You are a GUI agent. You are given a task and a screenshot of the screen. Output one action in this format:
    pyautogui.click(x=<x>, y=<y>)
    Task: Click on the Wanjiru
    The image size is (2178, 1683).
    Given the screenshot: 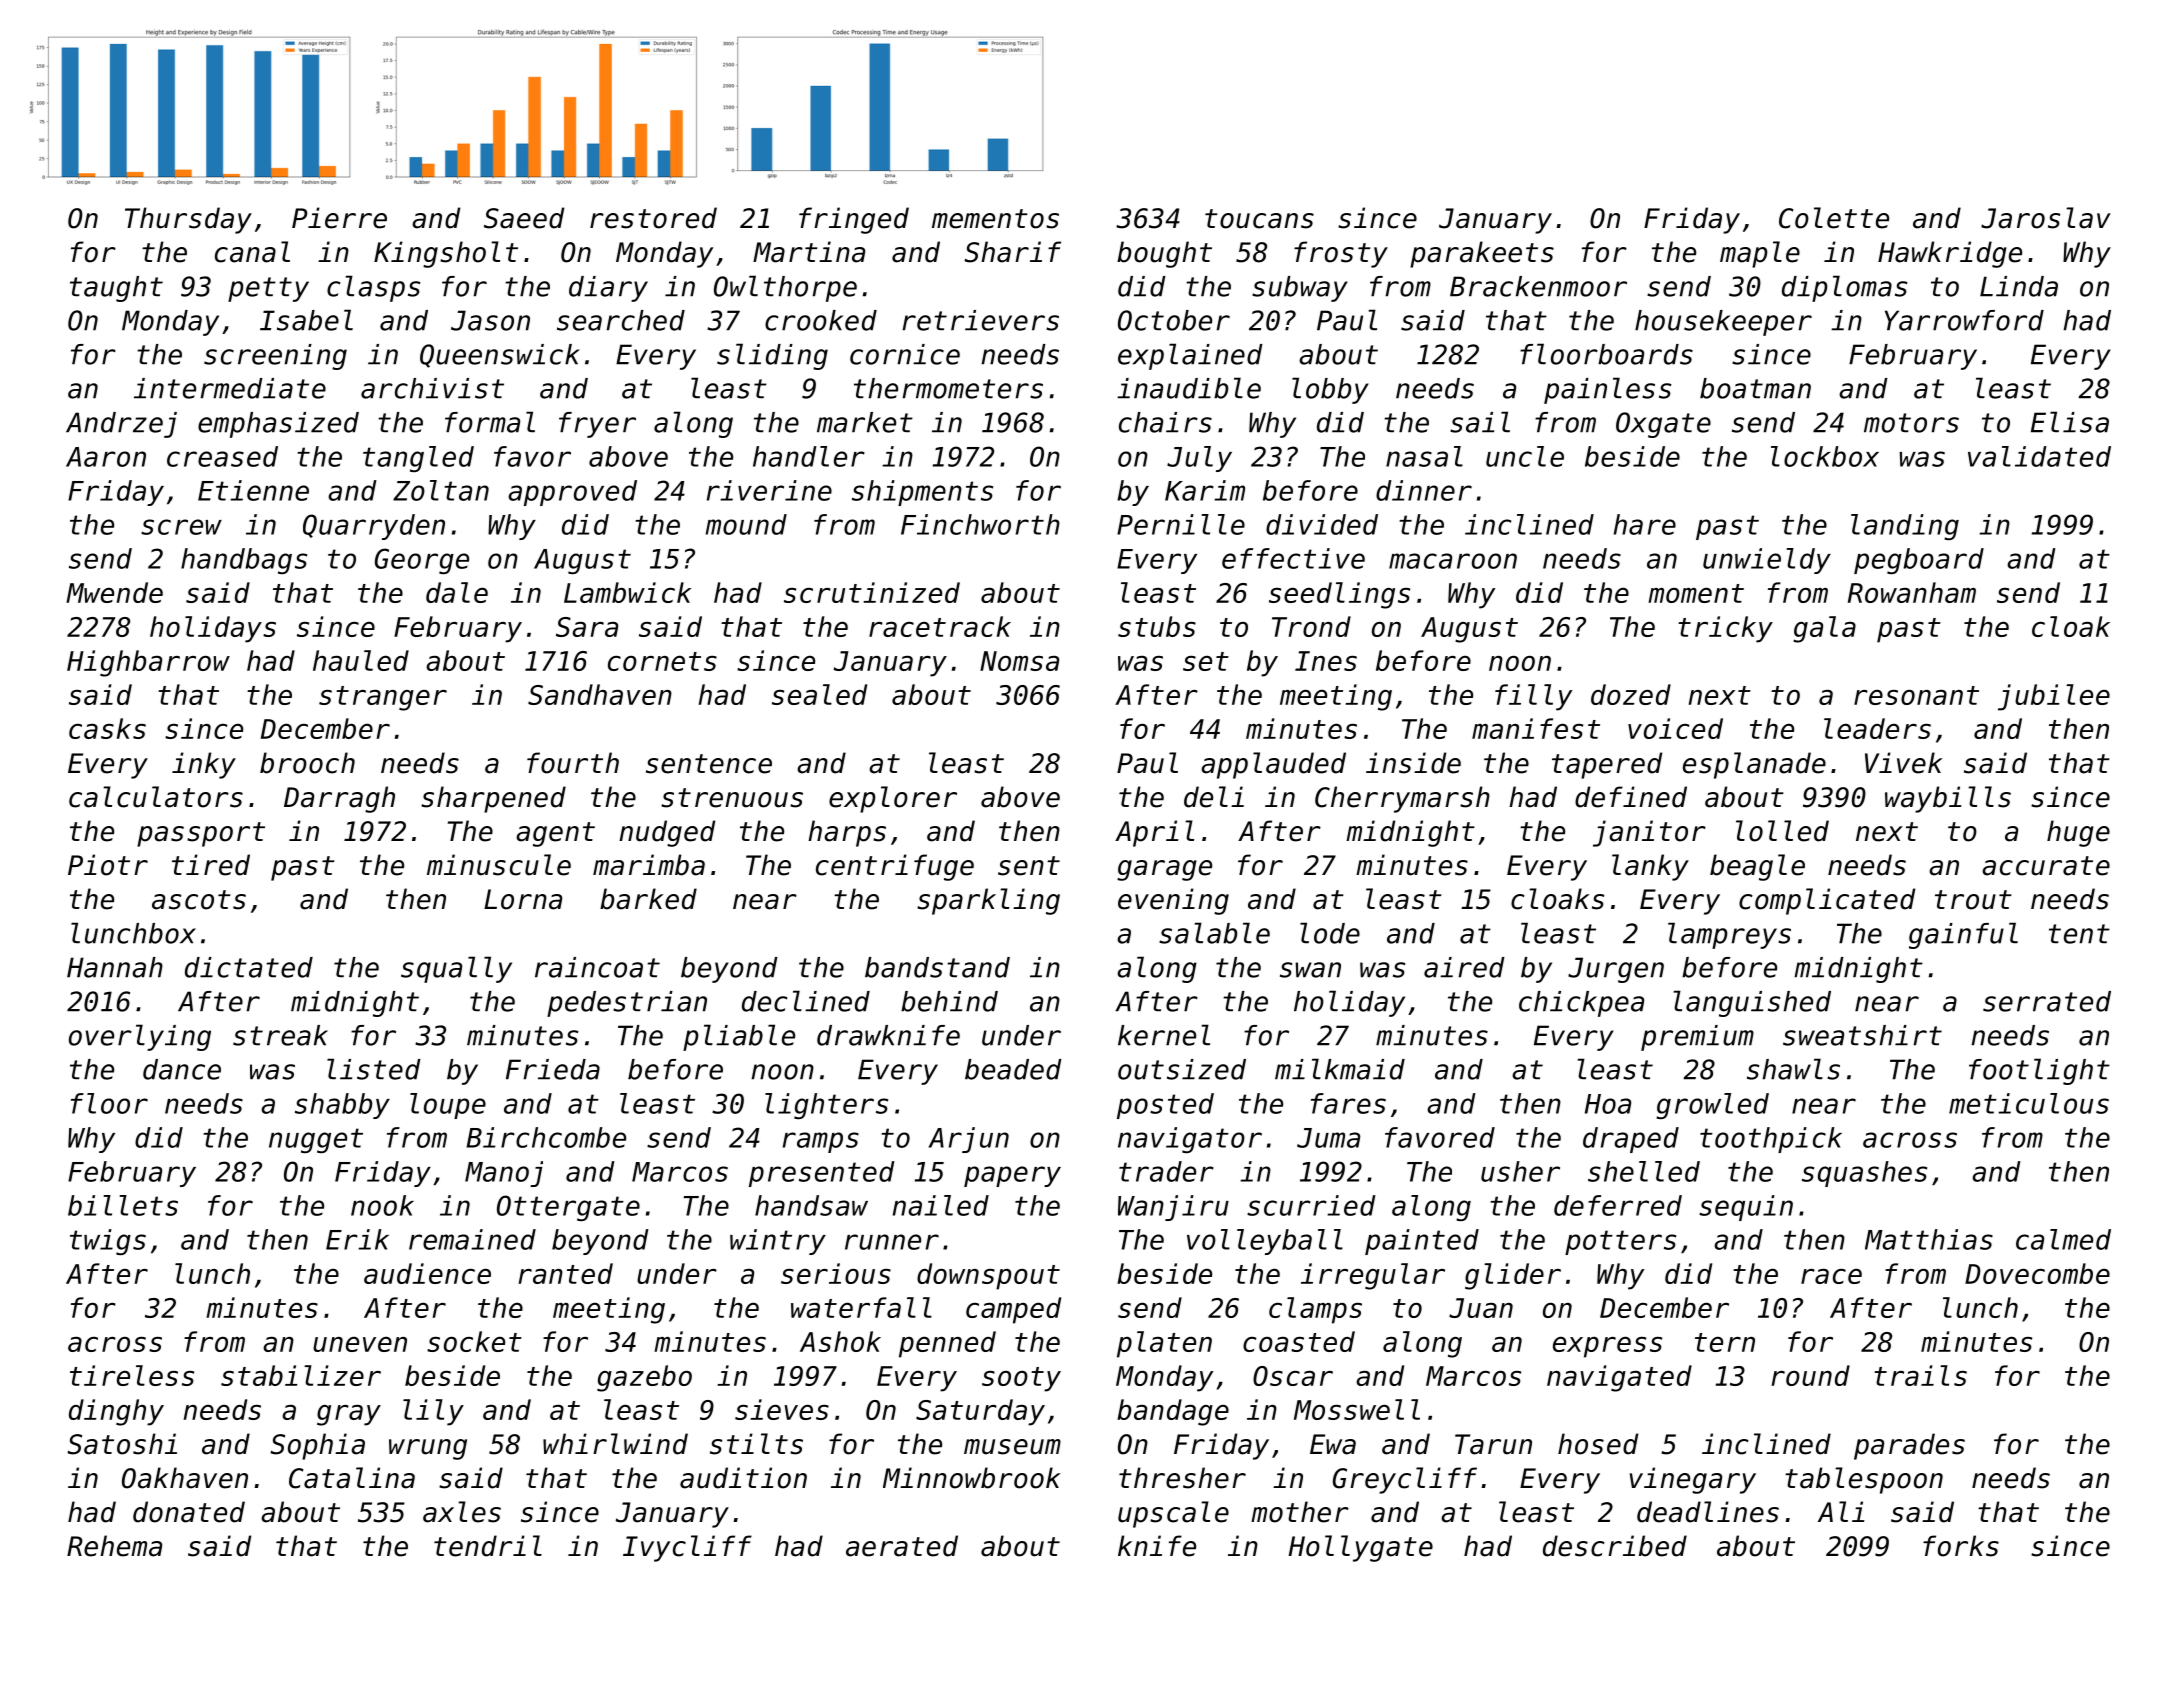 What is the action you would take?
    pyautogui.click(x=1173, y=1208)
